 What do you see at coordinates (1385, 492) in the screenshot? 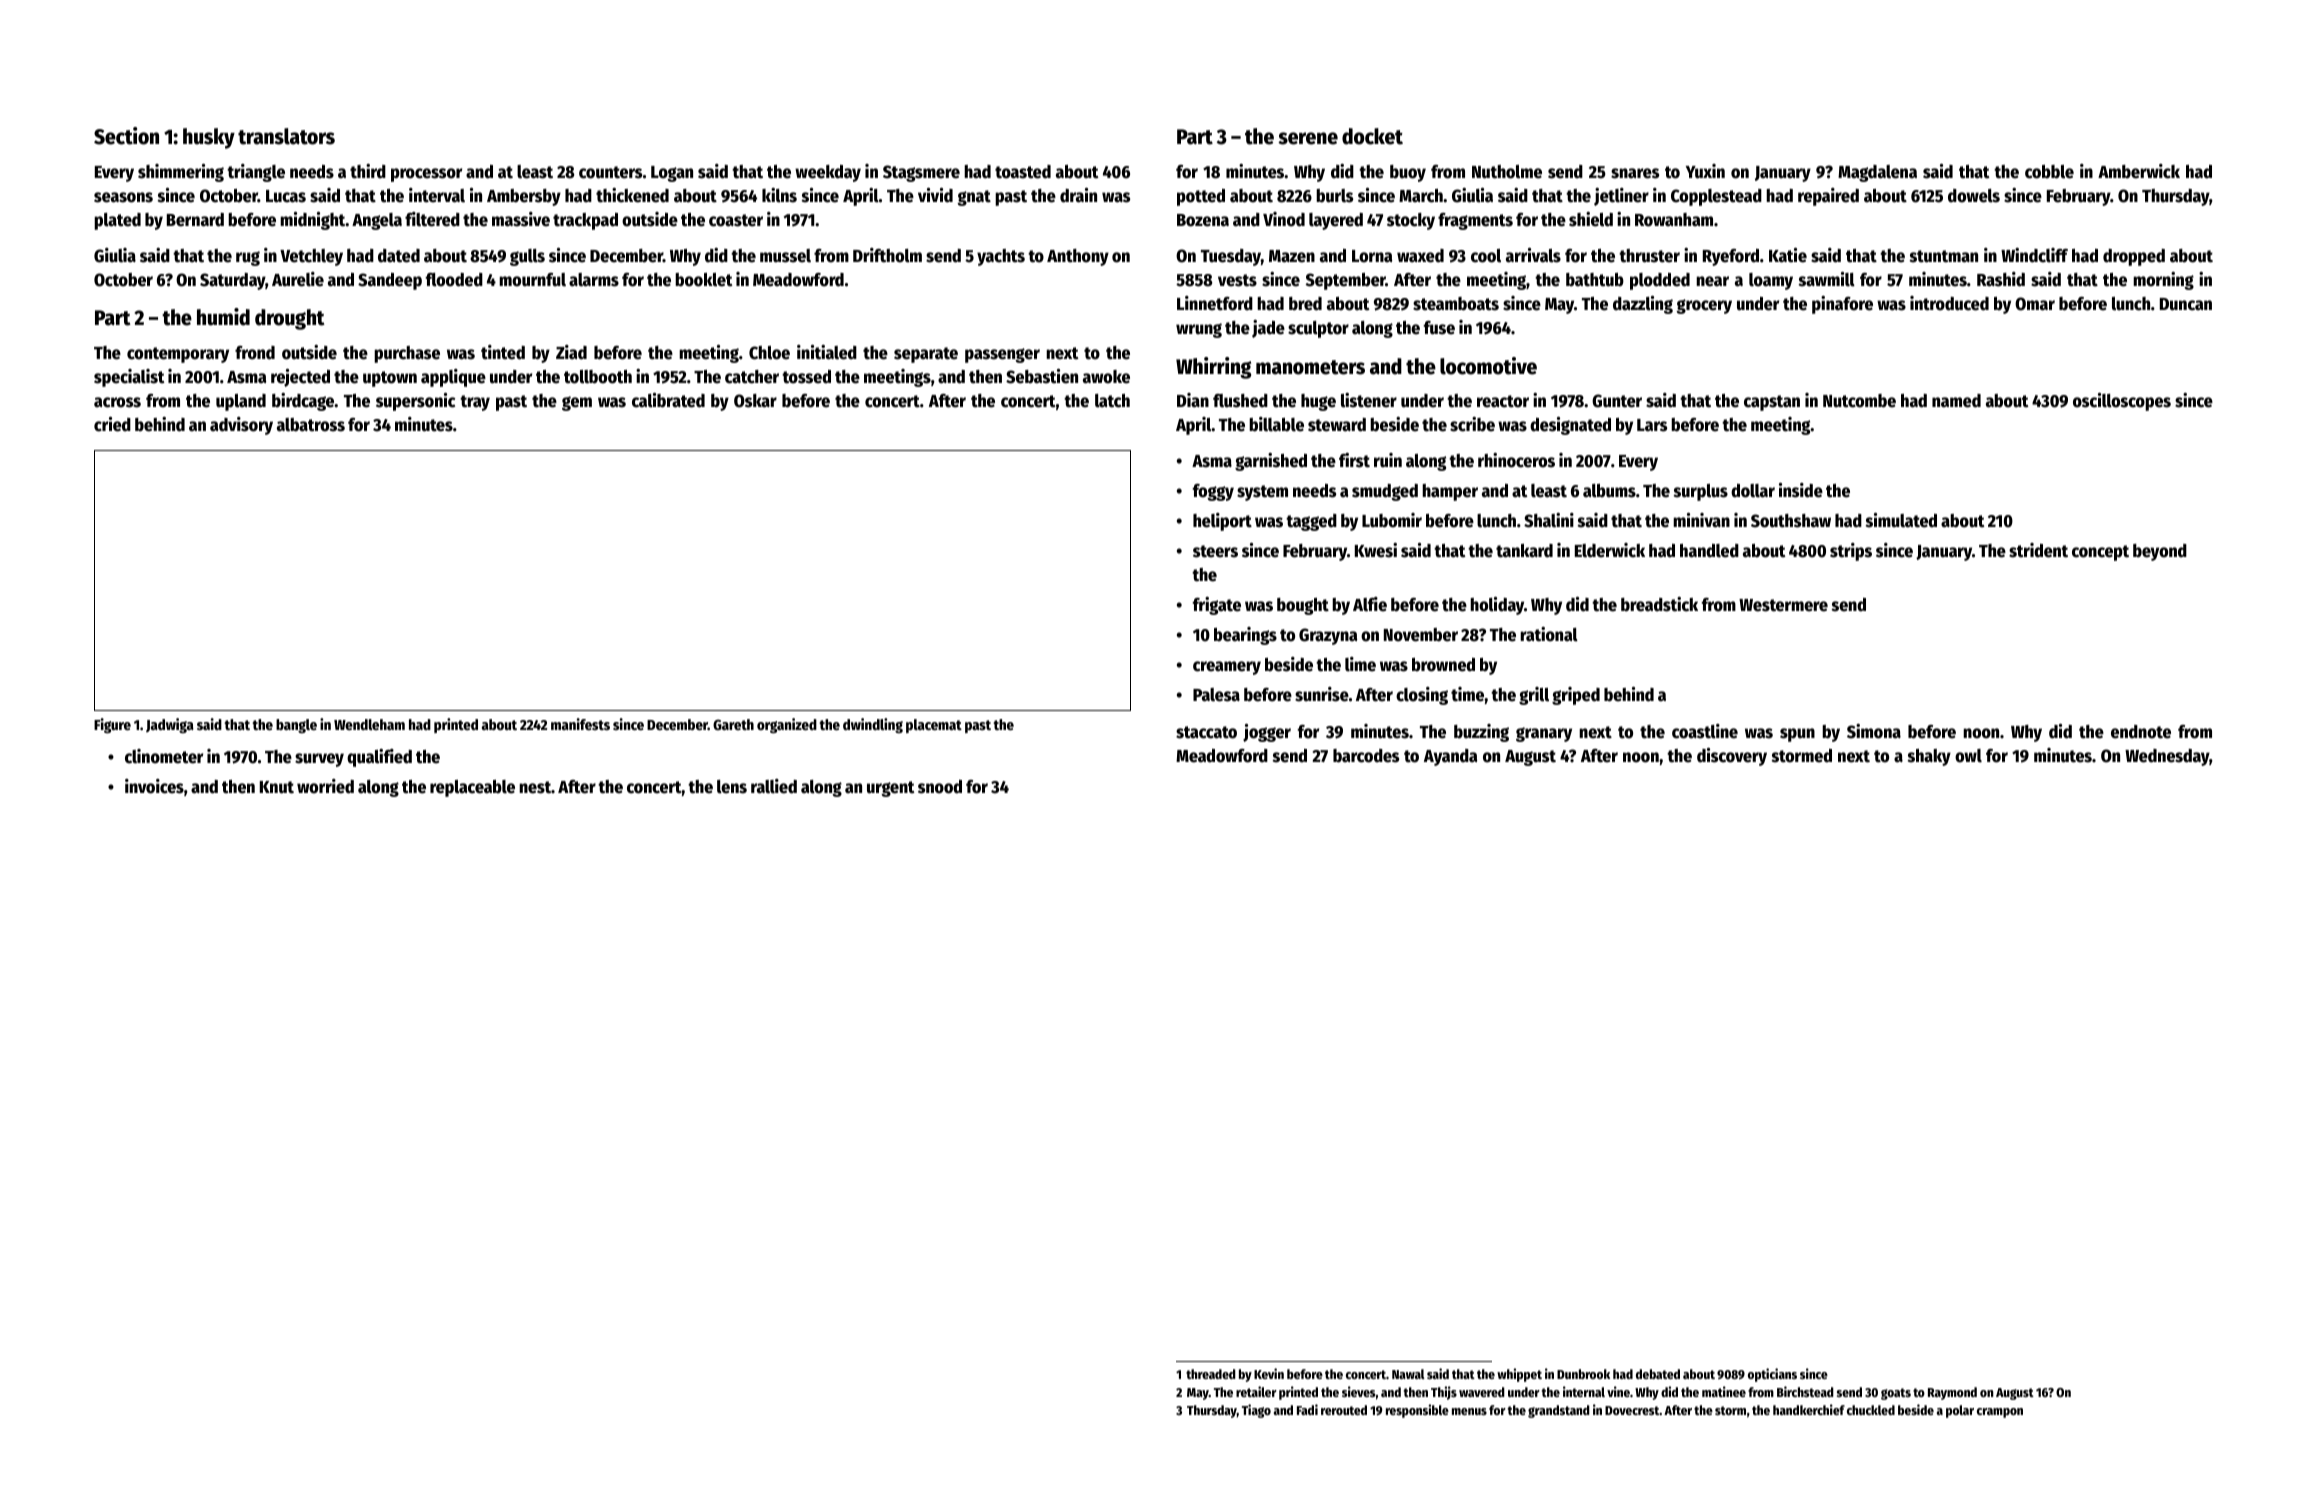
I see `smudged` at bounding box center [1385, 492].
